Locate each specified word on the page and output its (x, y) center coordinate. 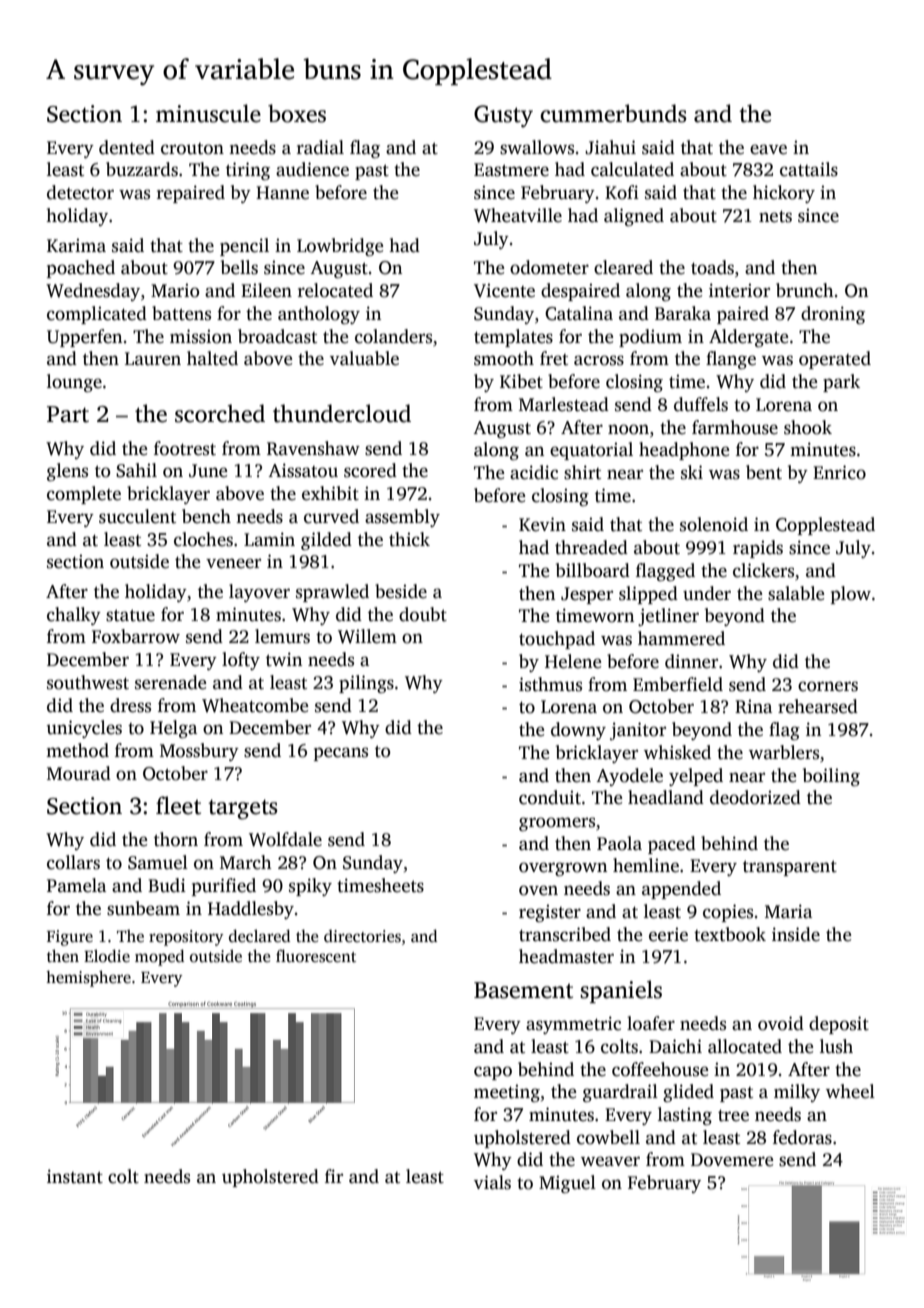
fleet (178, 805)
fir (334, 1176)
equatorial (591, 451)
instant (75, 1176)
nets (775, 216)
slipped (648, 595)
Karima (76, 245)
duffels (701, 404)
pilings (366, 684)
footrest (185, 448)
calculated (632, 169)
